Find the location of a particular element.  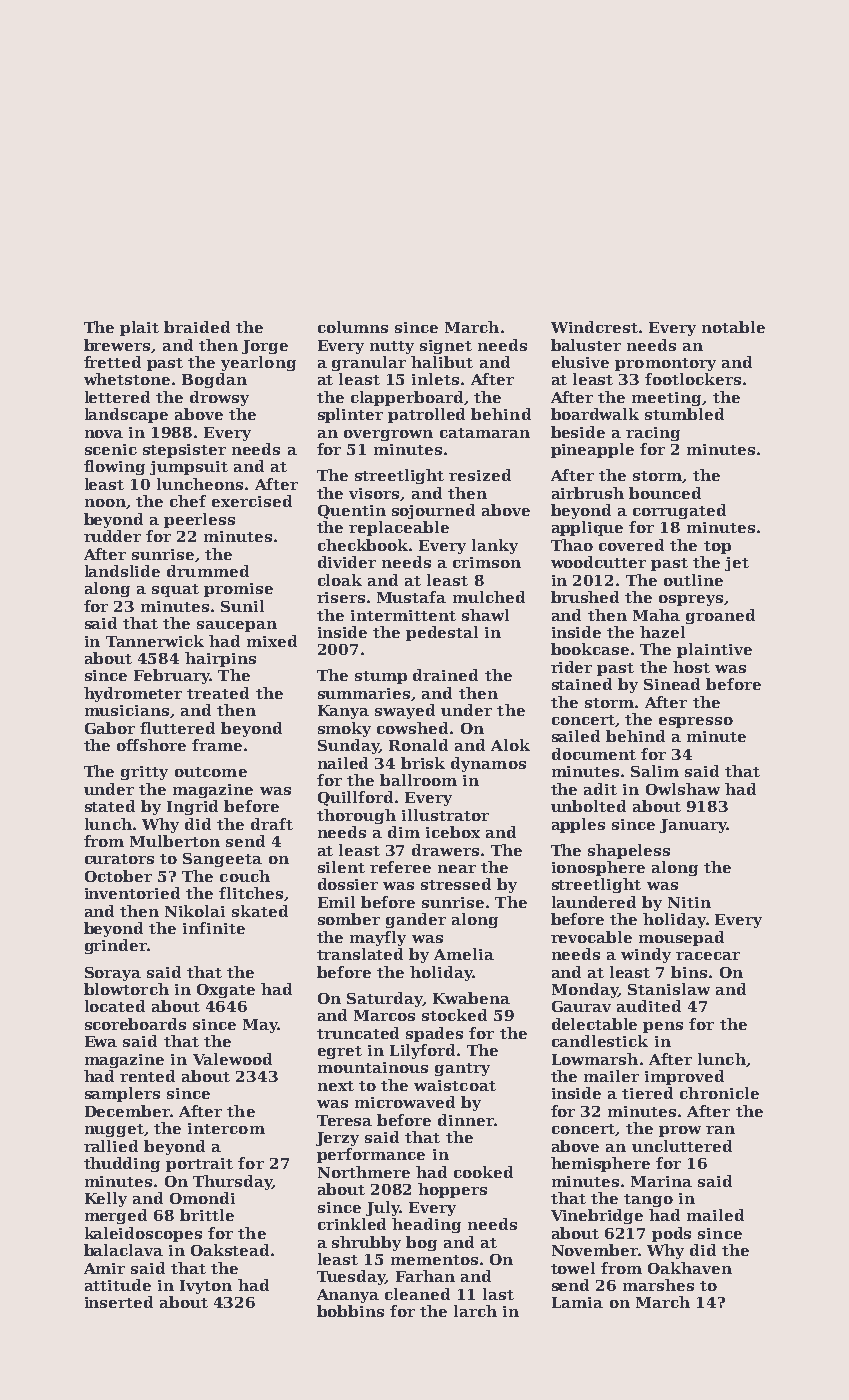

Lowmarsh is located at coordinates (595, 1059).
